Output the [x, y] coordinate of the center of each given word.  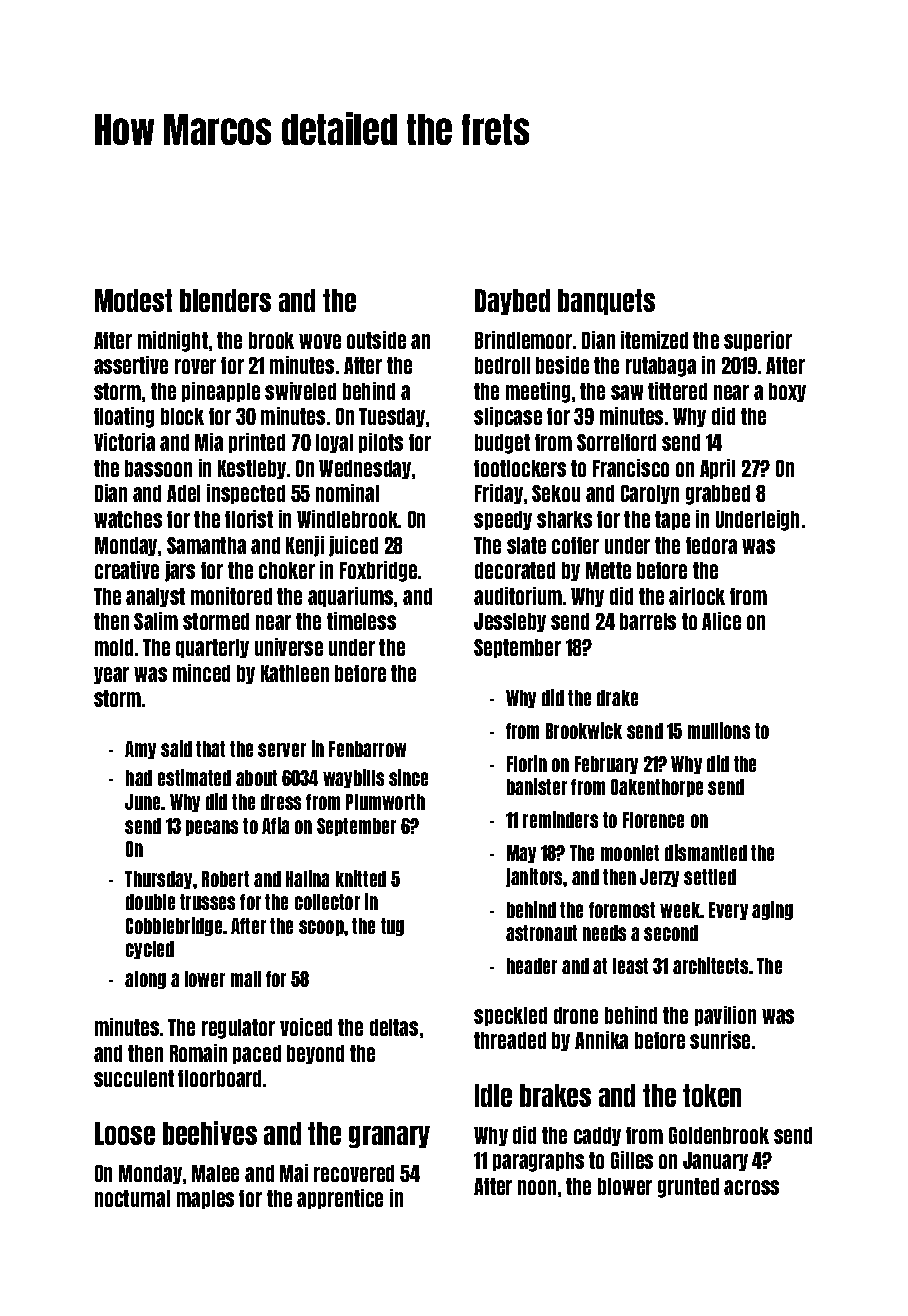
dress [281, 802]
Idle [493, 1095]
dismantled [706, 852]
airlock [697, 596]
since [408, 777]
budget [502, 444]
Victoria [124, 442]
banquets [606, 302]
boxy [787, 392]
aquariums [350, 597]
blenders [225, 300]
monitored [231, 596]
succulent [134, 1078]
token [712, 1095]
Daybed [512, 302]
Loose [125, 1133]
